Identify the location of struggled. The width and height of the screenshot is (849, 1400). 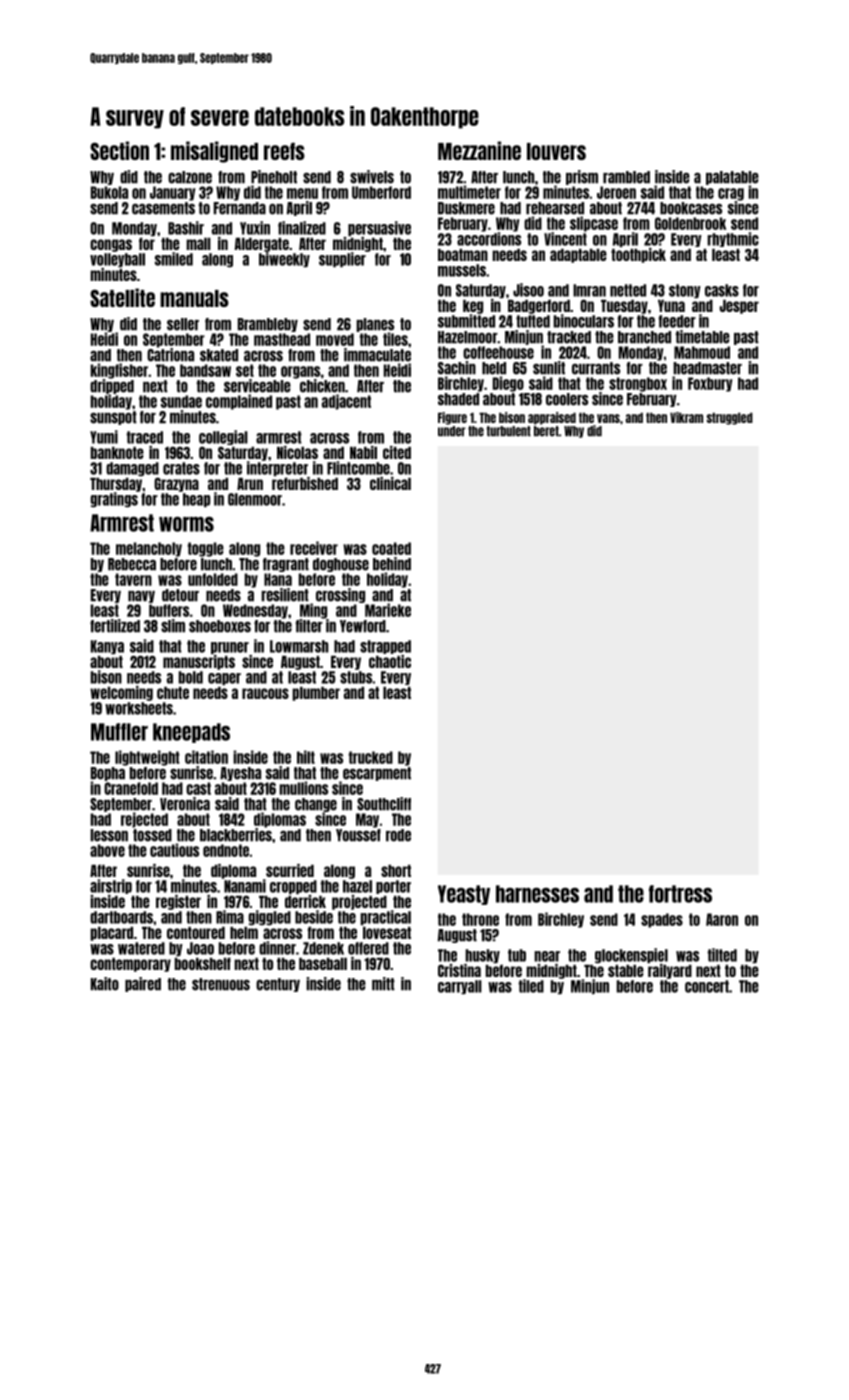
(730, 418).
